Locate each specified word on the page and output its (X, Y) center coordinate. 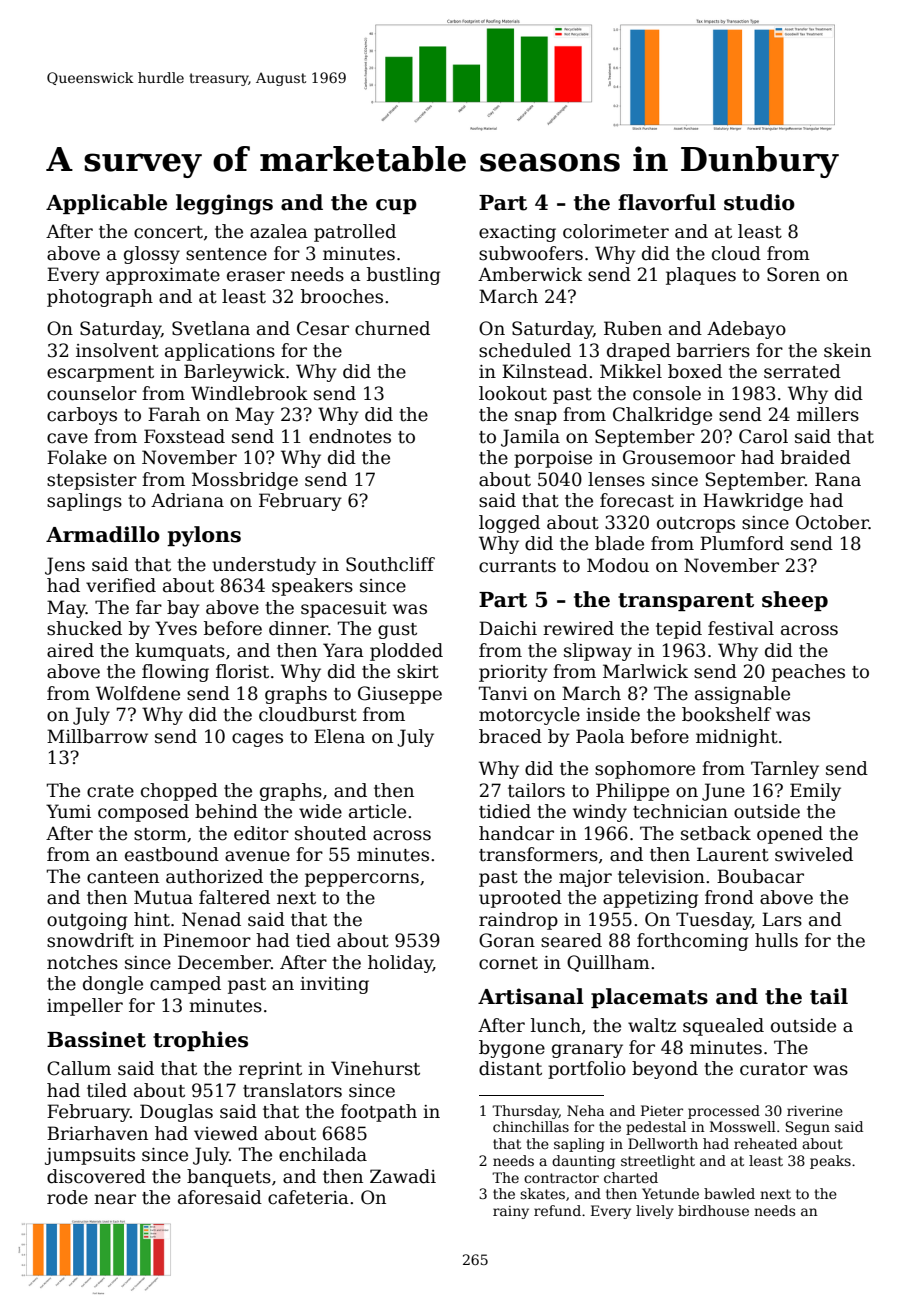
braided (816, 457)
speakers (312, 587)
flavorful (667, 202)
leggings (224, 204)
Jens (65, 566)
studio (759, 202)
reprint (270, 1070)
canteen (123, 877)
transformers (538, 854)
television (661, 876)
